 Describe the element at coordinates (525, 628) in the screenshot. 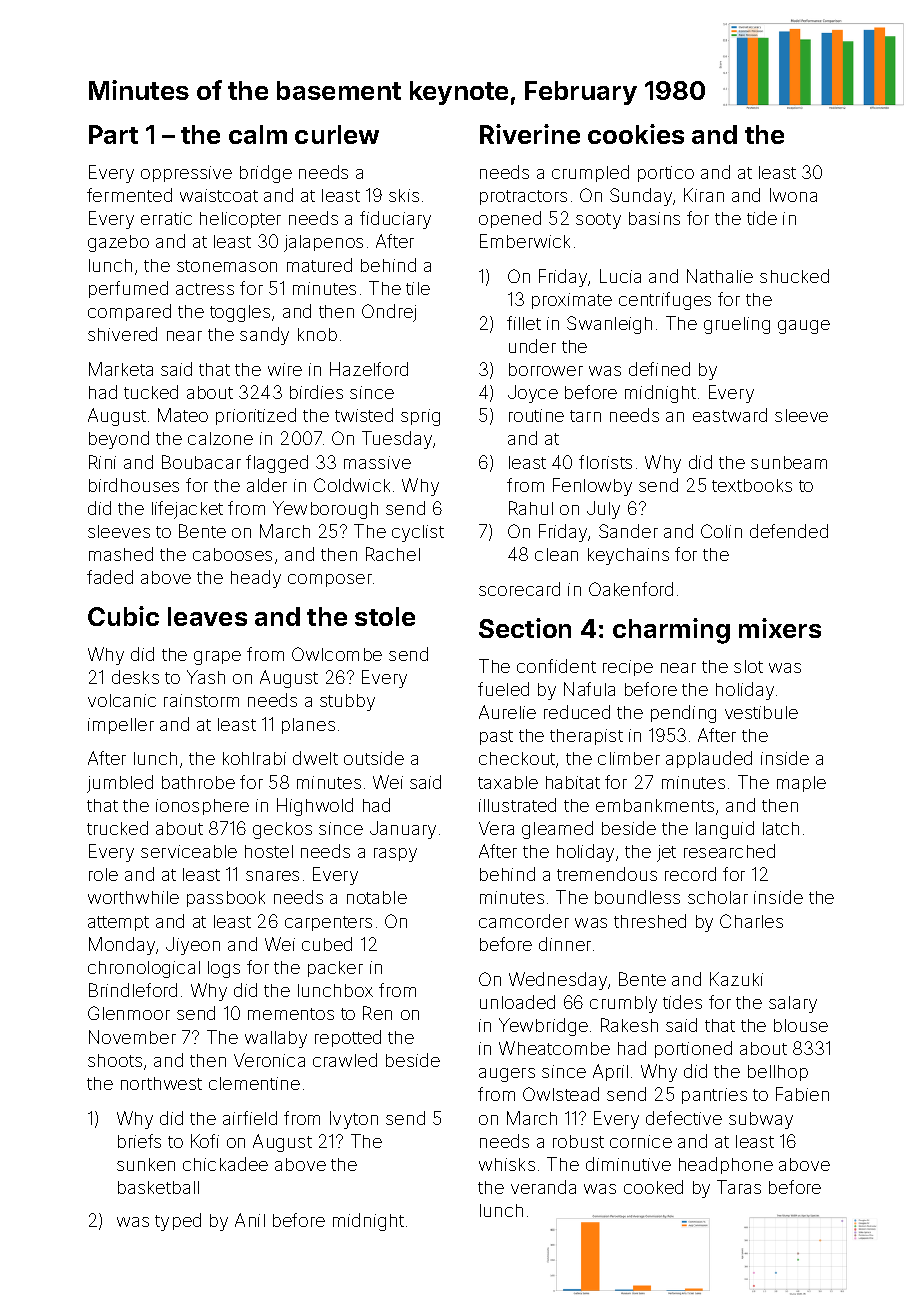

I see `Section` at that location.
